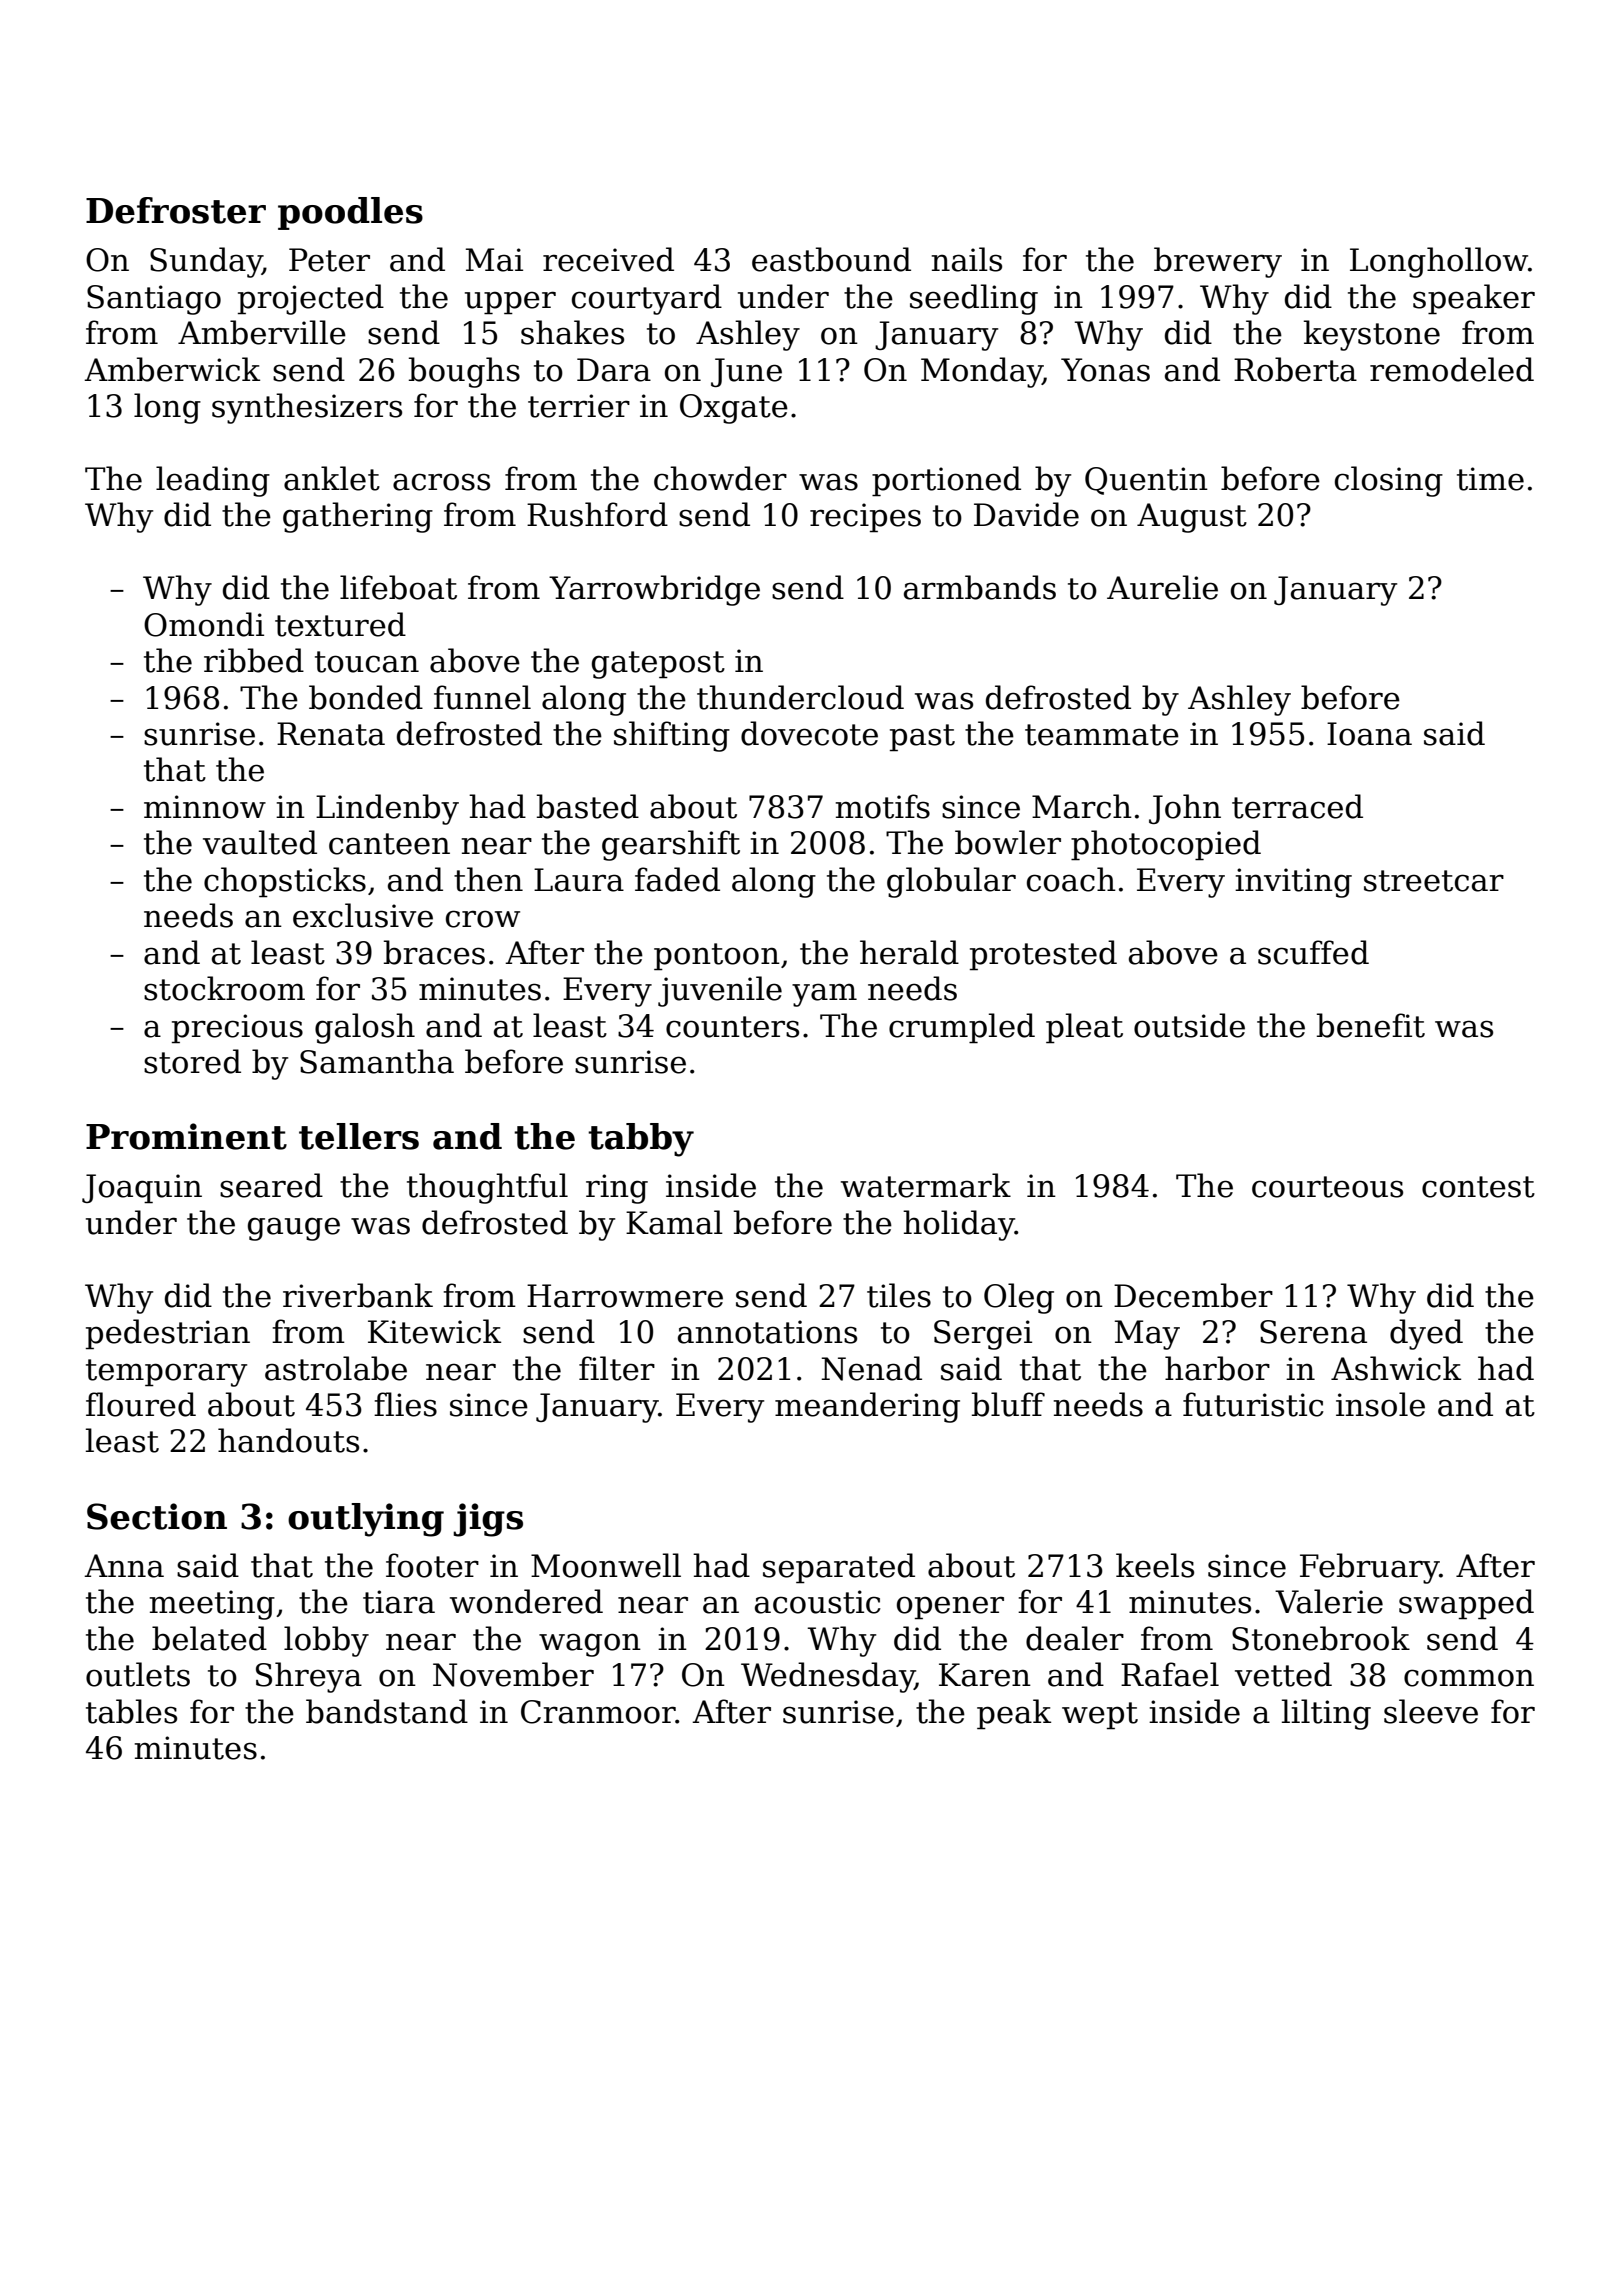 This document has height=2292, width=1620. What do you see at coordinates (434, 1331) in the document?
I see `Kitewick` at bounding box center [434, 1331].
